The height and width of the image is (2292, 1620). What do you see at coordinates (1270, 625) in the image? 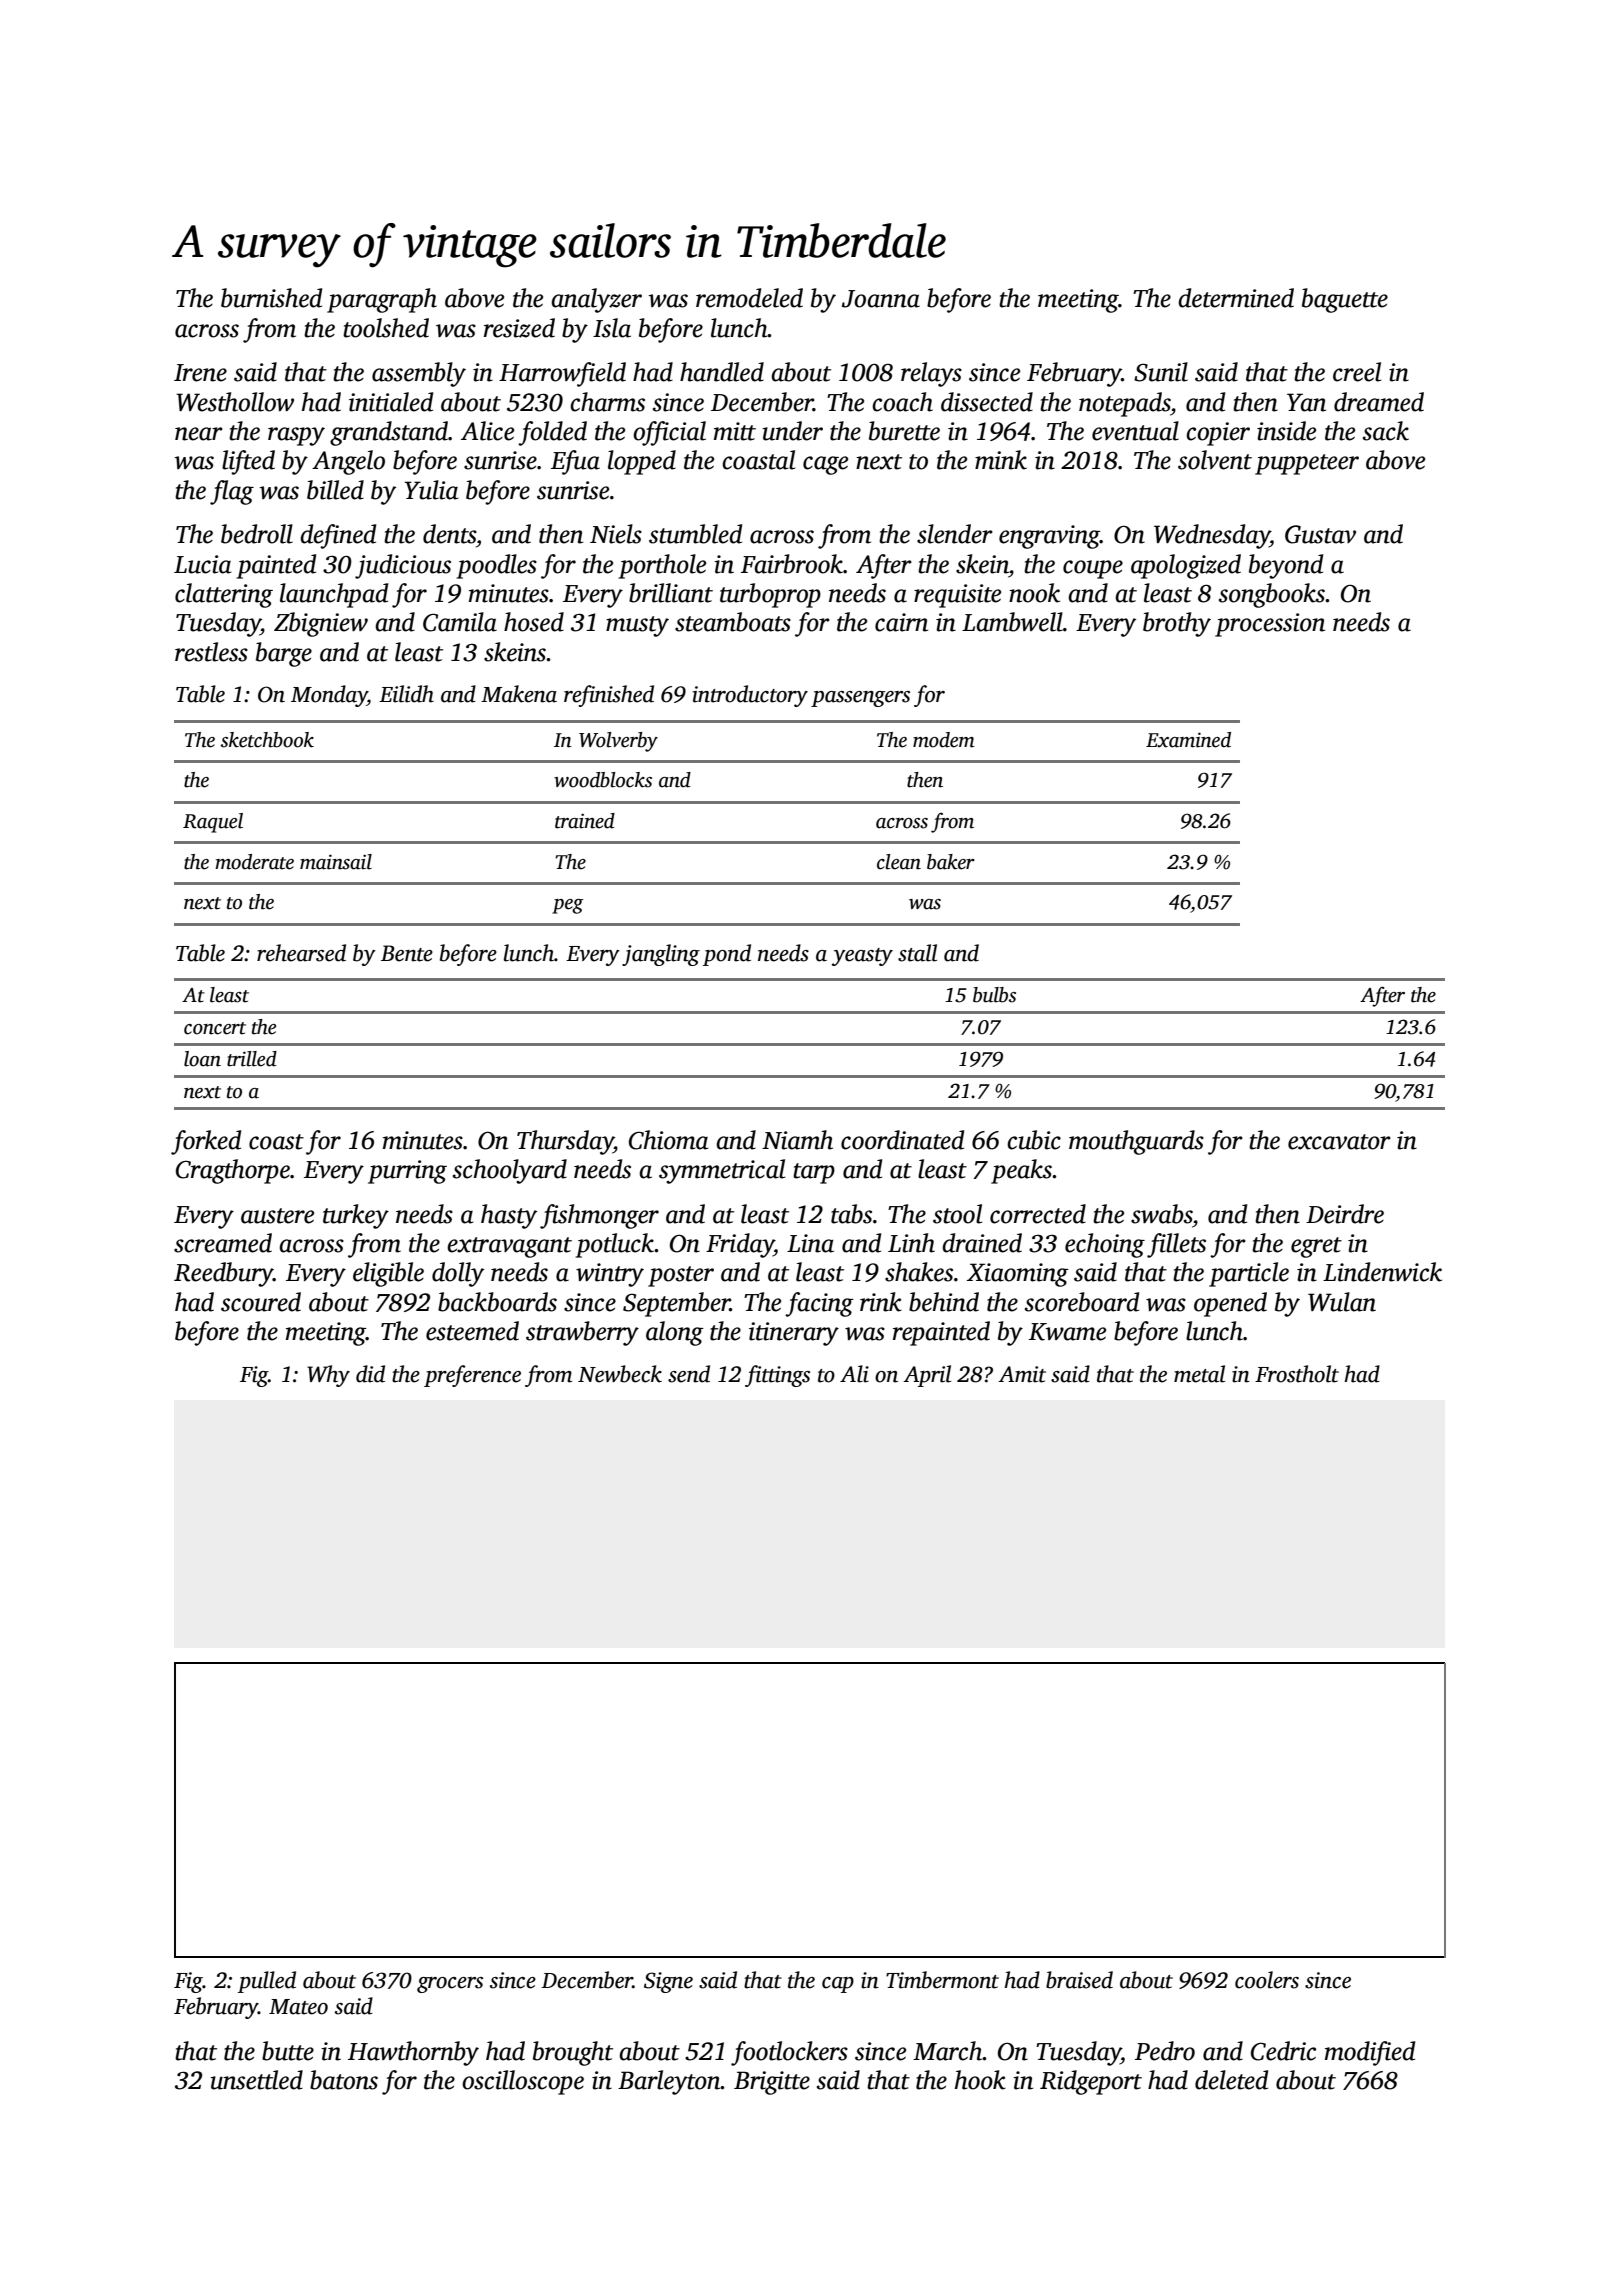
I see `procession` at bounding box center [1270, 625].
